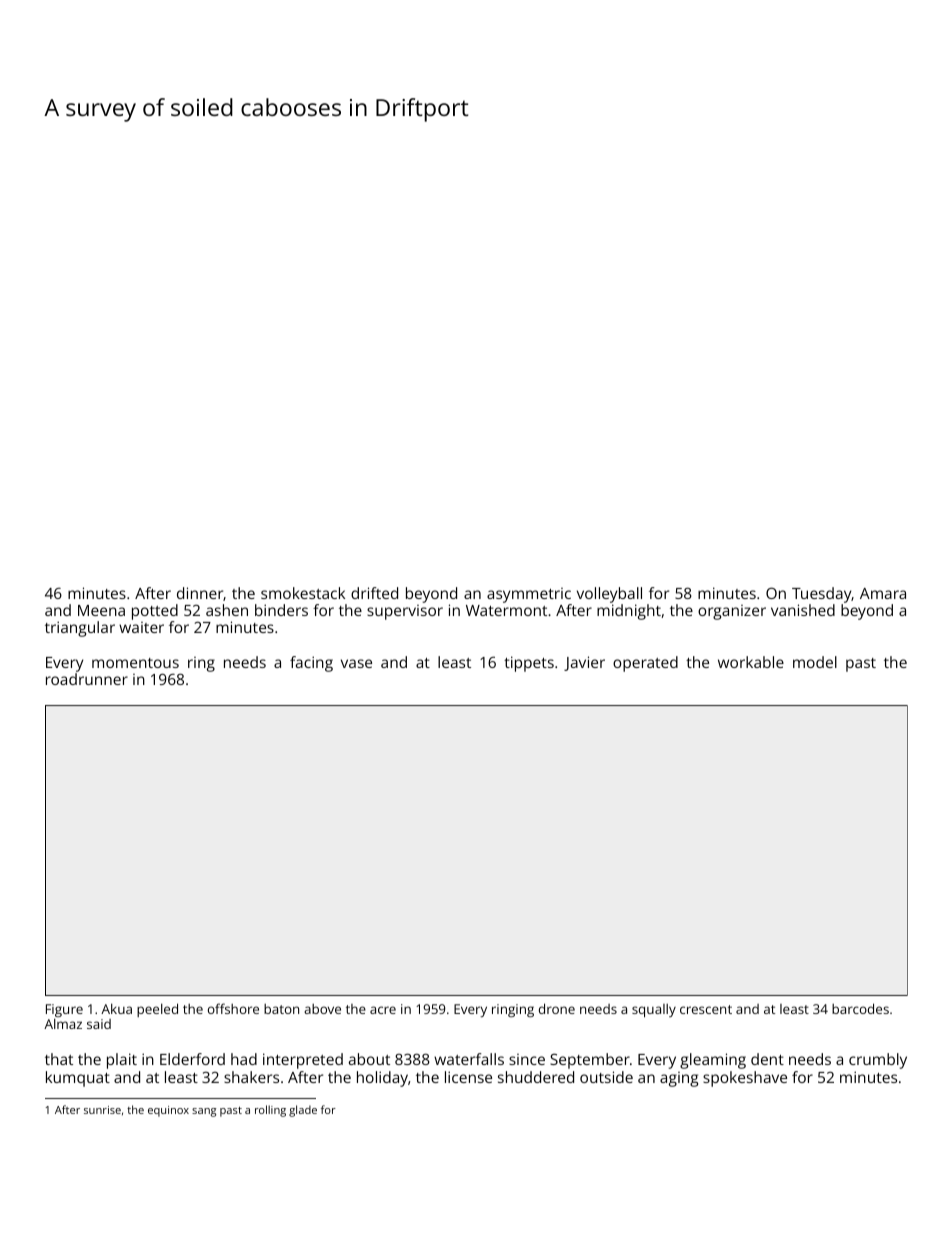 The width and height of the screenshot is (952, 1233). Describe the element at coordinates (270, 1111) in the screenshot. I see `rolling` at that location.
